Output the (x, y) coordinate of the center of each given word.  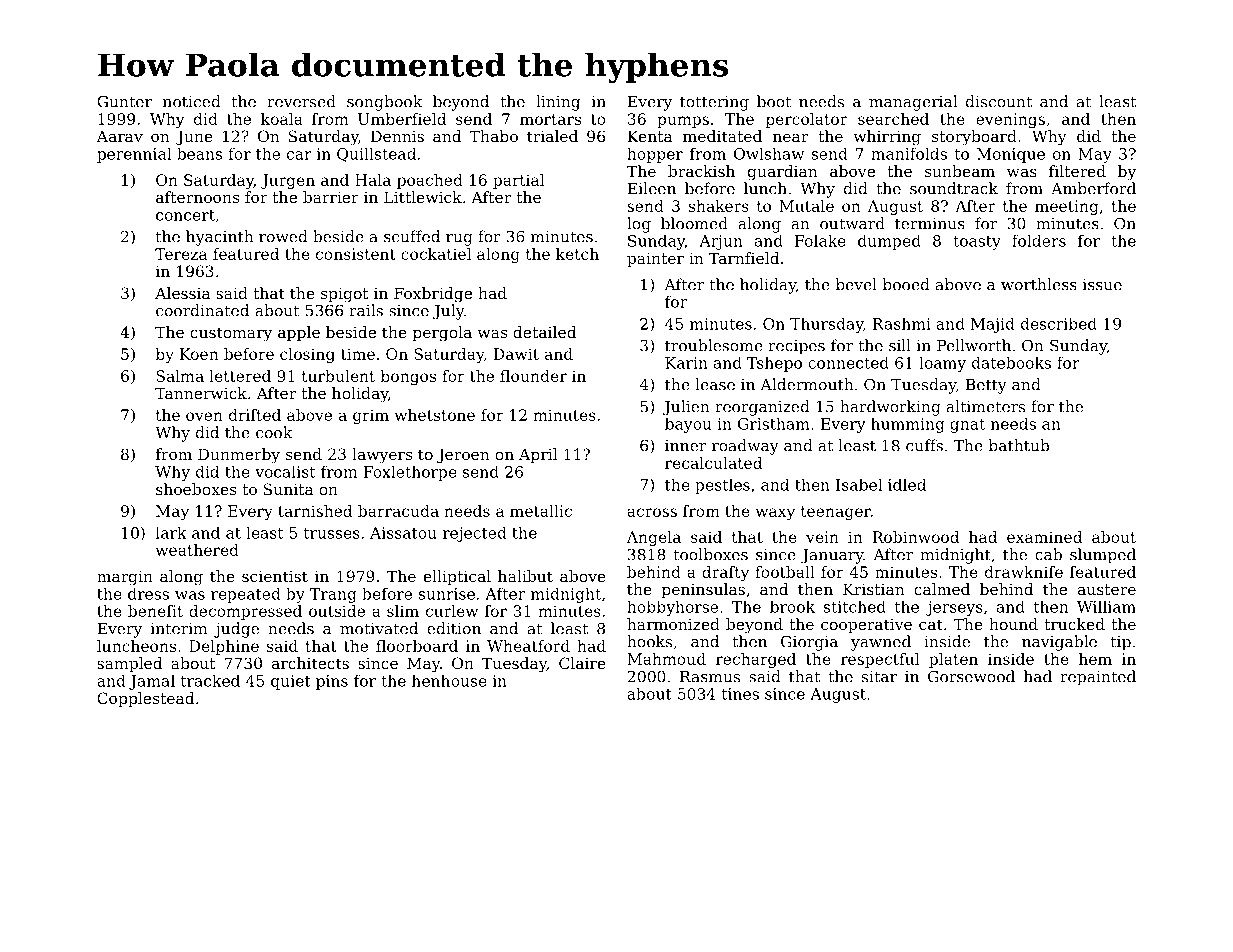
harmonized (673, 624)
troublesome (714, 345)
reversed (301, 101)
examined (1044, 537)
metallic (541, 511)
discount (999, 101)
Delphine (224, 647)
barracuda (398, 511)
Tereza (181, 254)
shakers (719, 206)
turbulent (338, 376)
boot (774, 101)
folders (1039, 241)
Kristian (874, 589)
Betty (986, 386)
